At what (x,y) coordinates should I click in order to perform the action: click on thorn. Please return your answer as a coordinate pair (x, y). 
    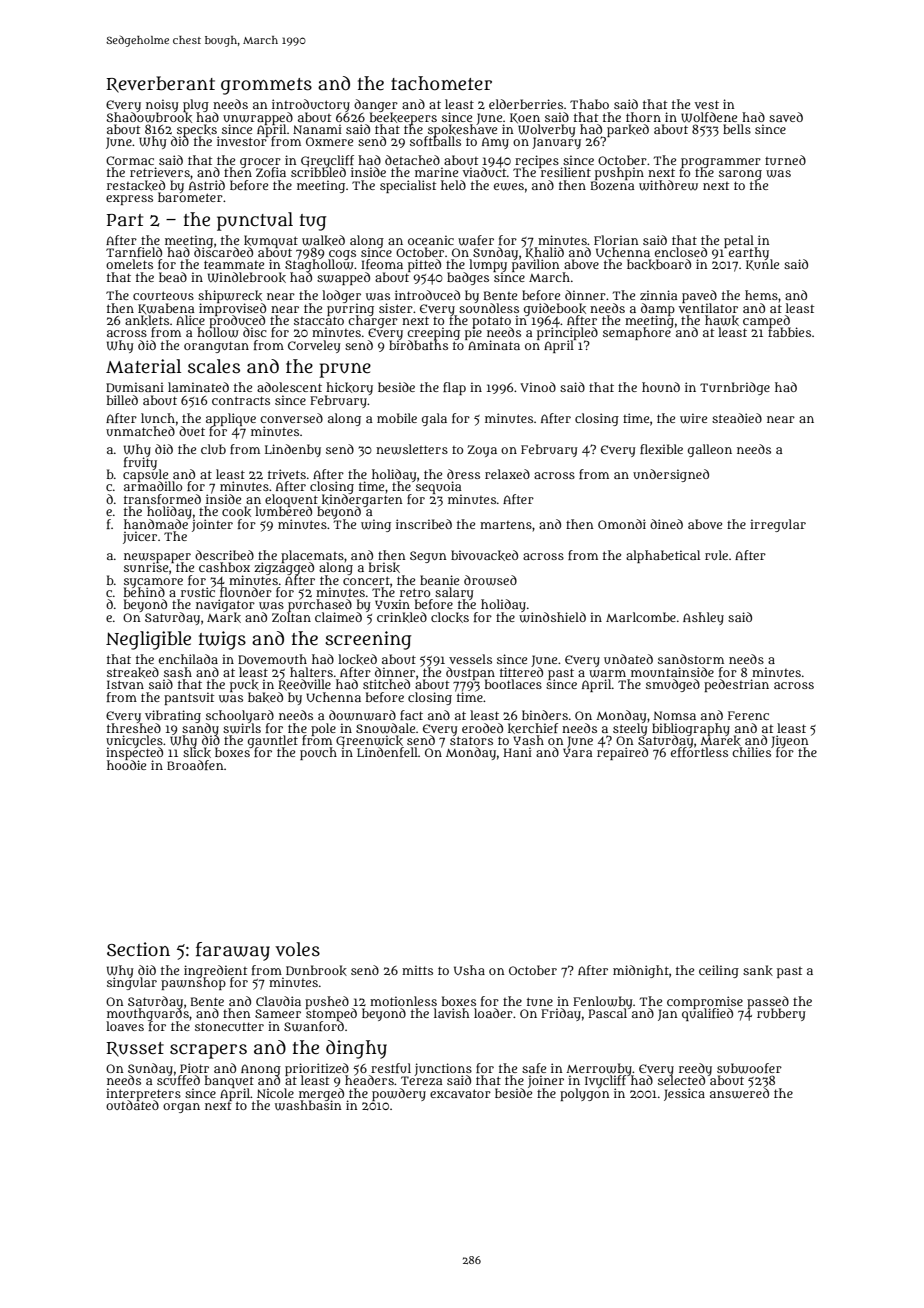
    Looking at the image, I should click on (643, 117).
